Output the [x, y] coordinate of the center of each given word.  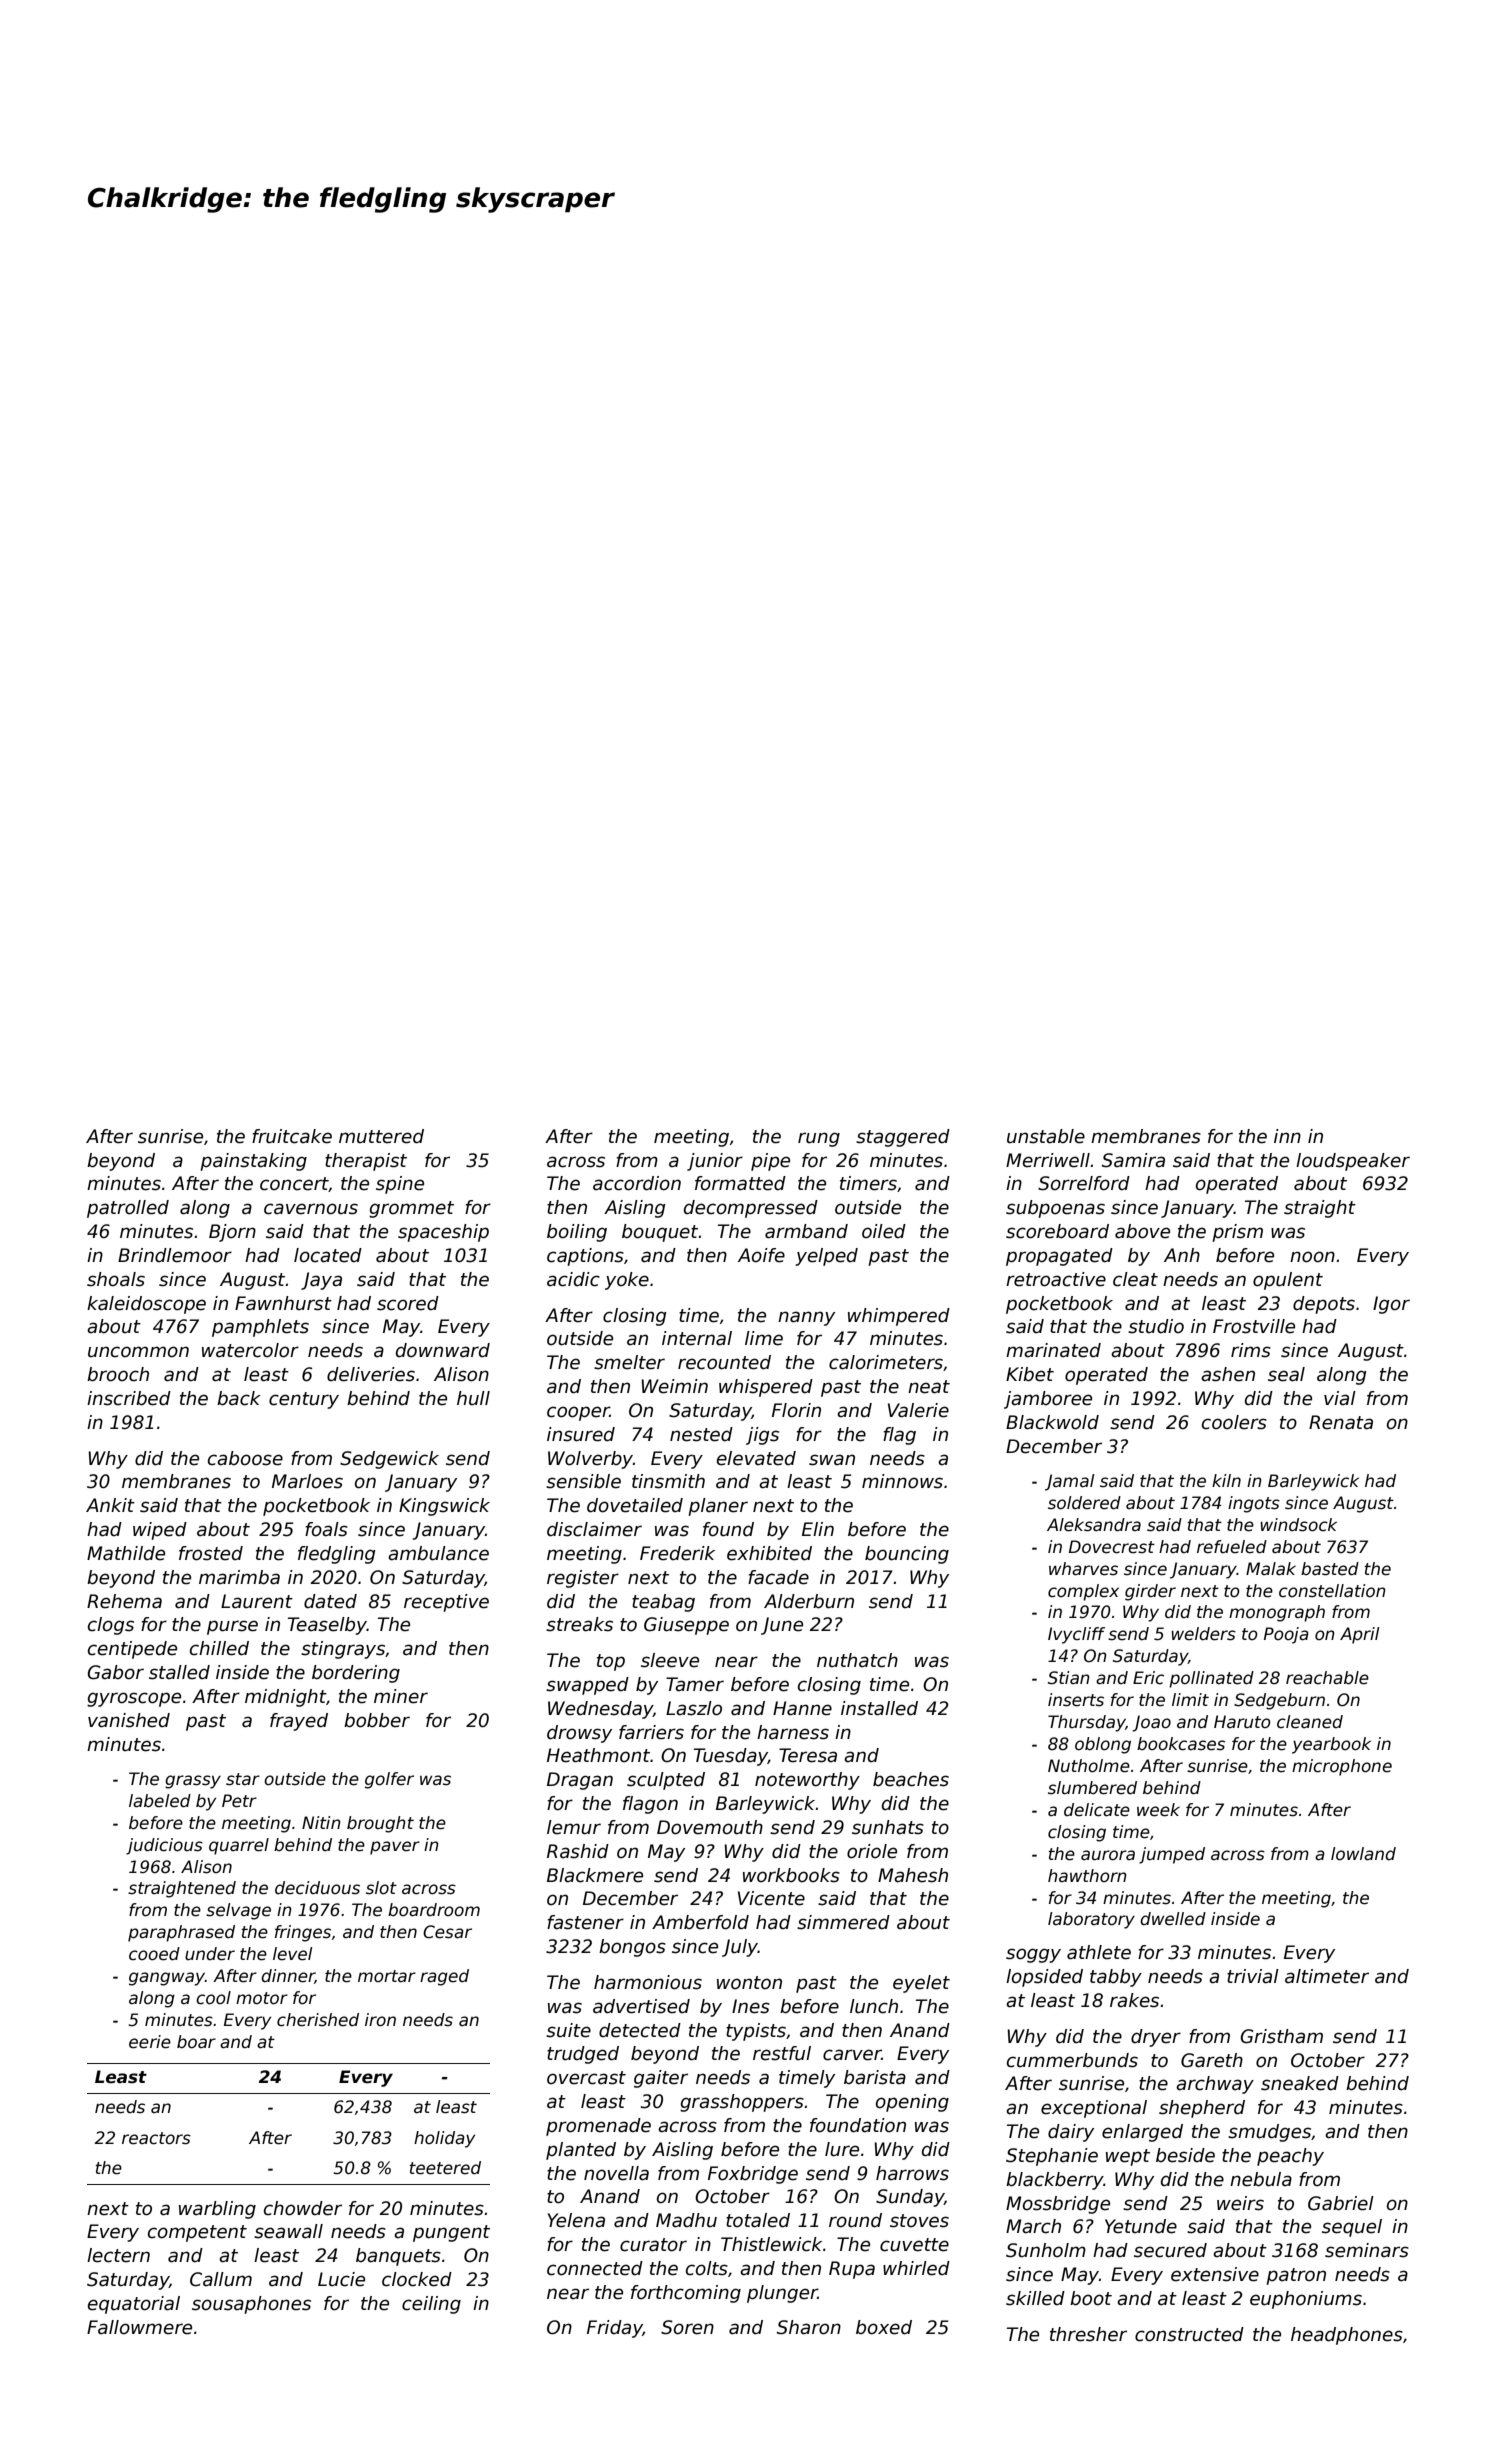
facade [778, 1577]
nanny [806, 1318]
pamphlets [260, 1328]
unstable [1046, 1136]
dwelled [1173, 1919]
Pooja [1286, 1635]
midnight [285, 1698]
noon [1312, 1257]
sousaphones [251, 2305]
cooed [154, 1954]
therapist [366, 1162]
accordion [637, 1183]
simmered [843, 1922]
